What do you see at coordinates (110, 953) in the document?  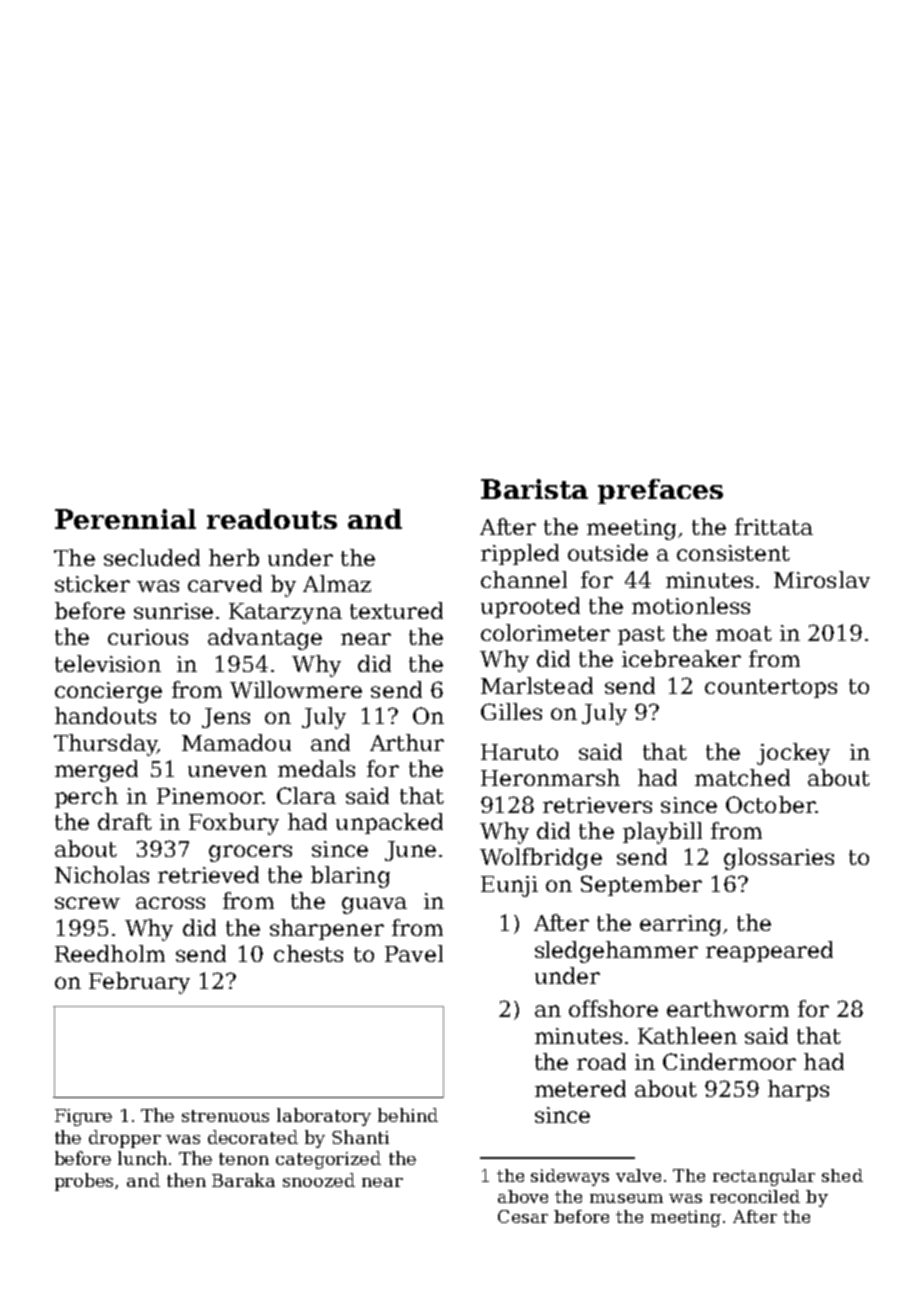 I see `Reedholm` at bounding box center [110, 953].
